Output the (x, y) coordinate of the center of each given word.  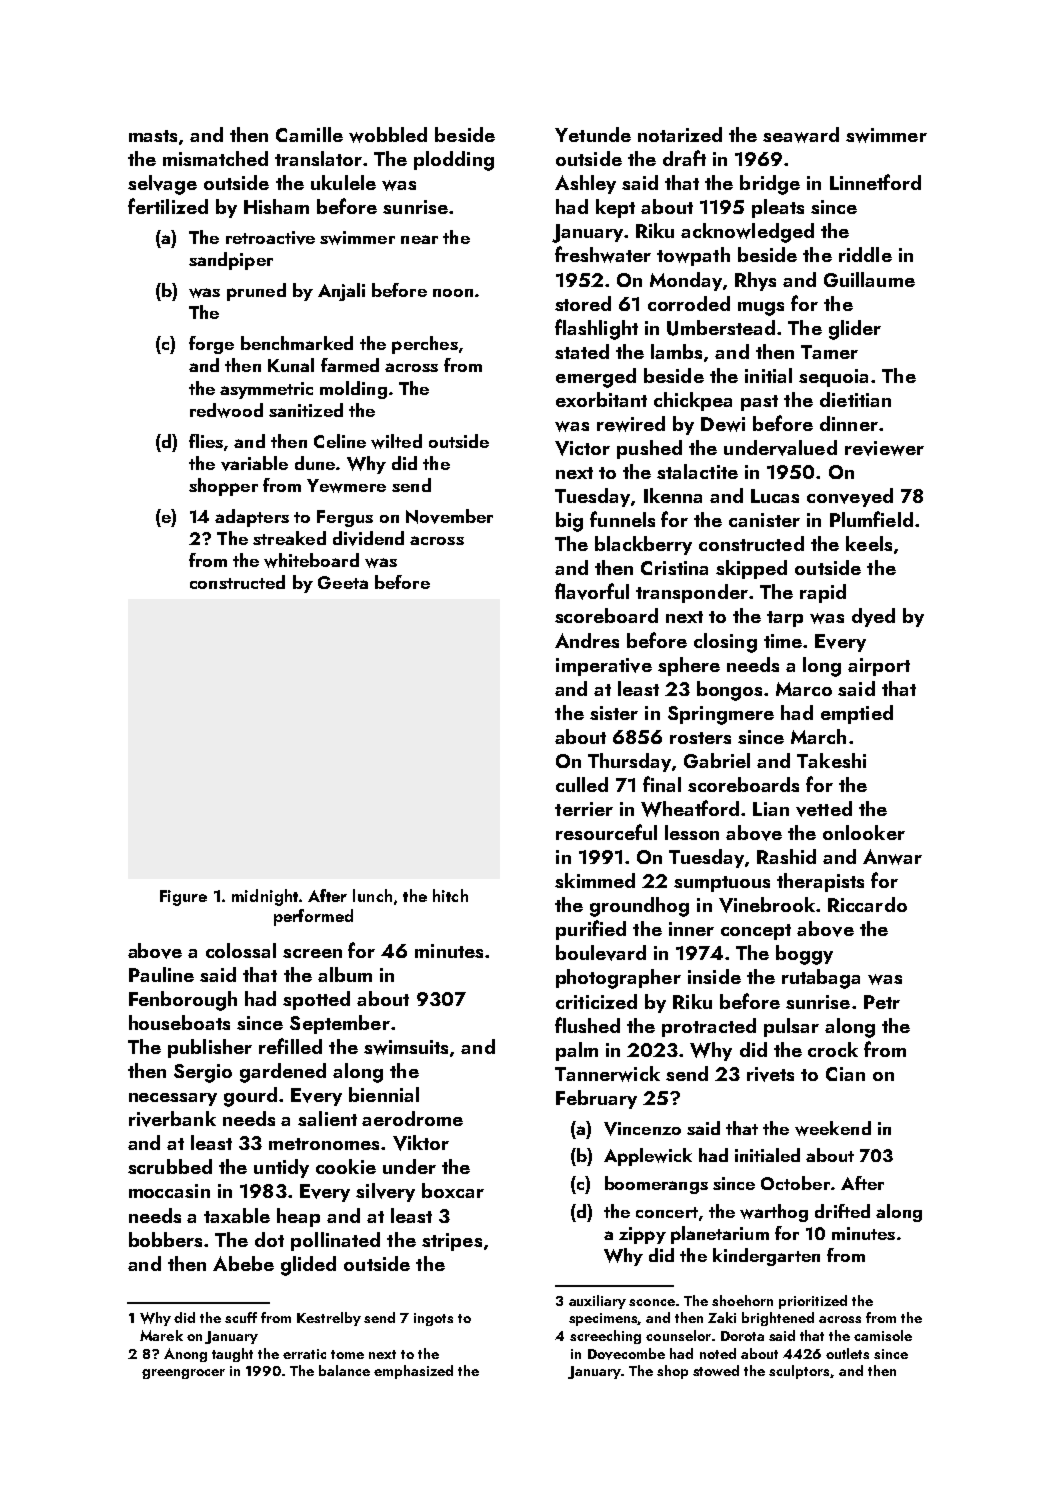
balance (344, 1370)
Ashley (585, 184)
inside (714, 976)
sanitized (306, 410)
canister (764, 520)
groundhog (639, 907)
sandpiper (231, 261)
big (569, 522)
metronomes (324, 1144)
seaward (801, 135)
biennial (384, 1094)
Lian (771, 809)
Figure (183, 898)
